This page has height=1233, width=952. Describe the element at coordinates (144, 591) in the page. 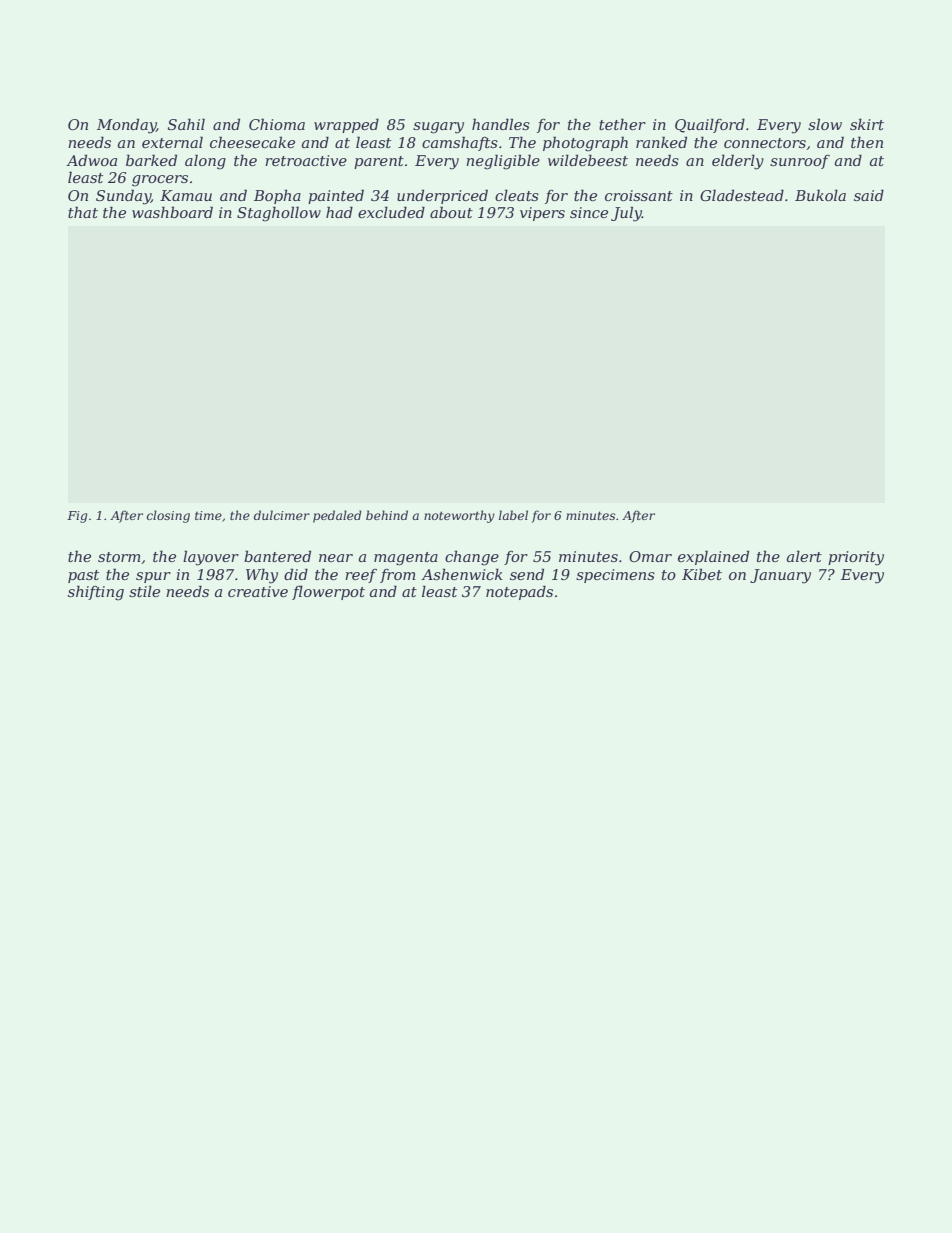

I see `stile` at that location.
